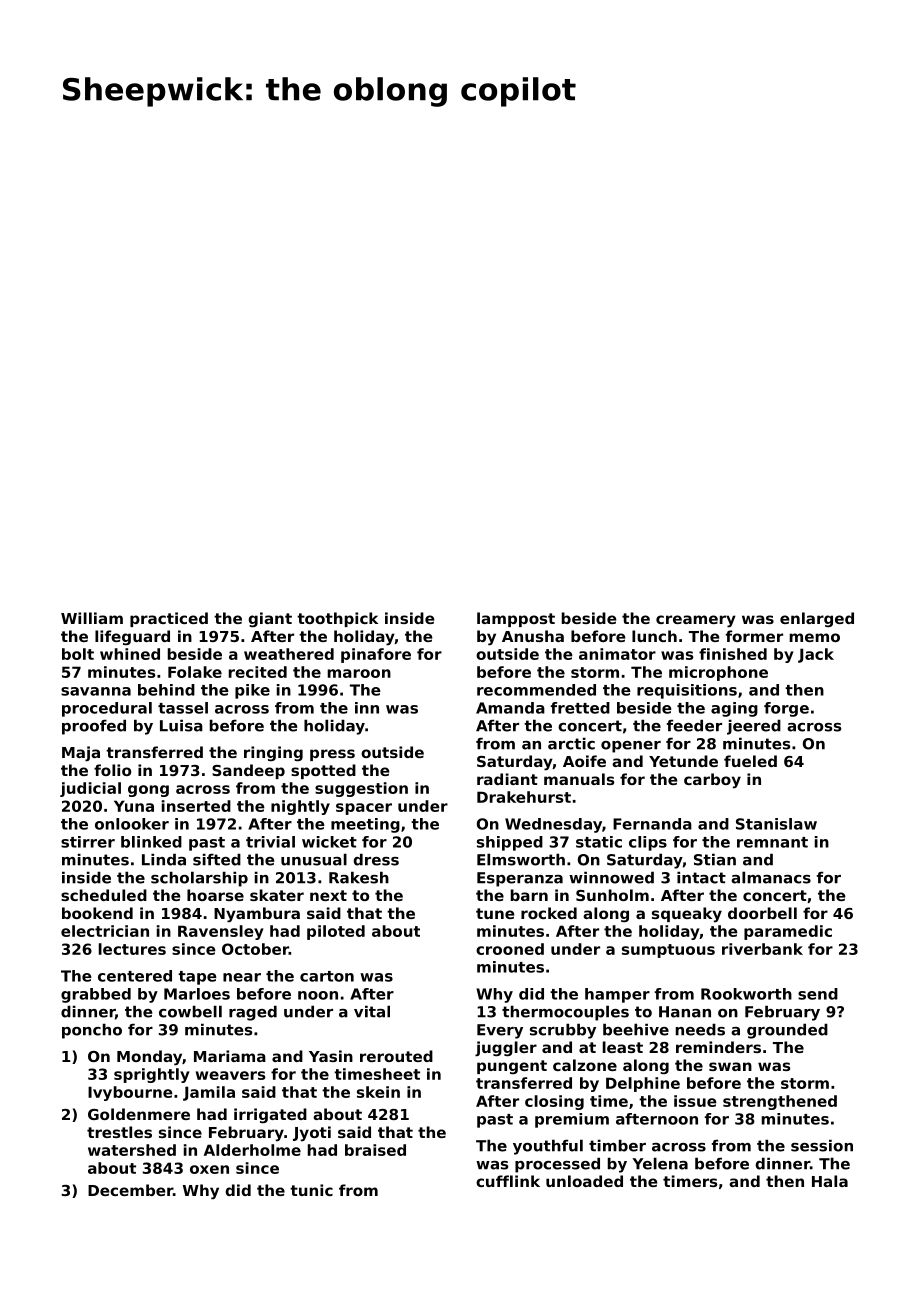  What do you see at coordinates (289, 654) in the screenshot?
I see `weathered` at bounding box center [289, 654].
